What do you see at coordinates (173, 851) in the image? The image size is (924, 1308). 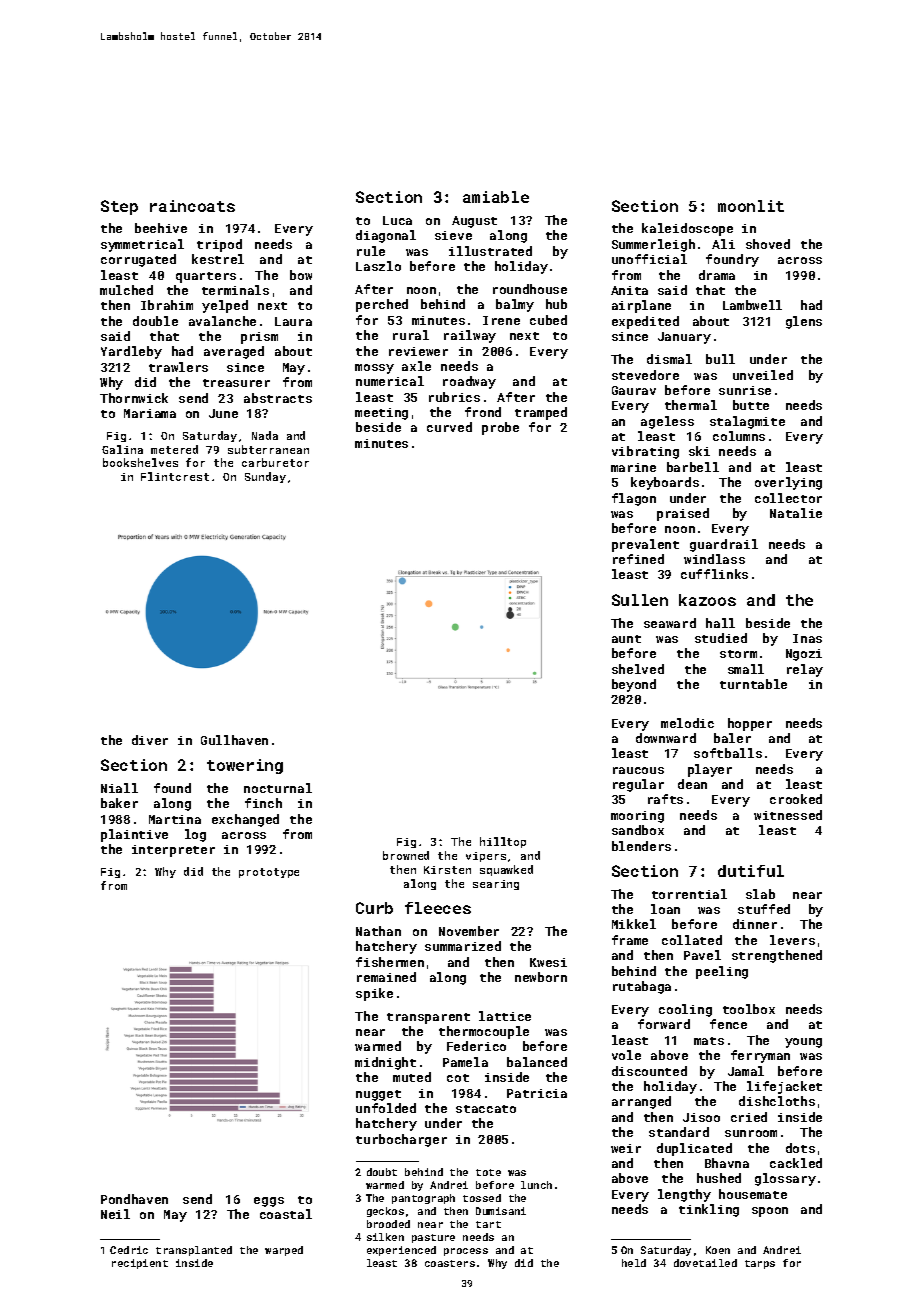 I see `interpreter` at bounding box center [173, 851].
